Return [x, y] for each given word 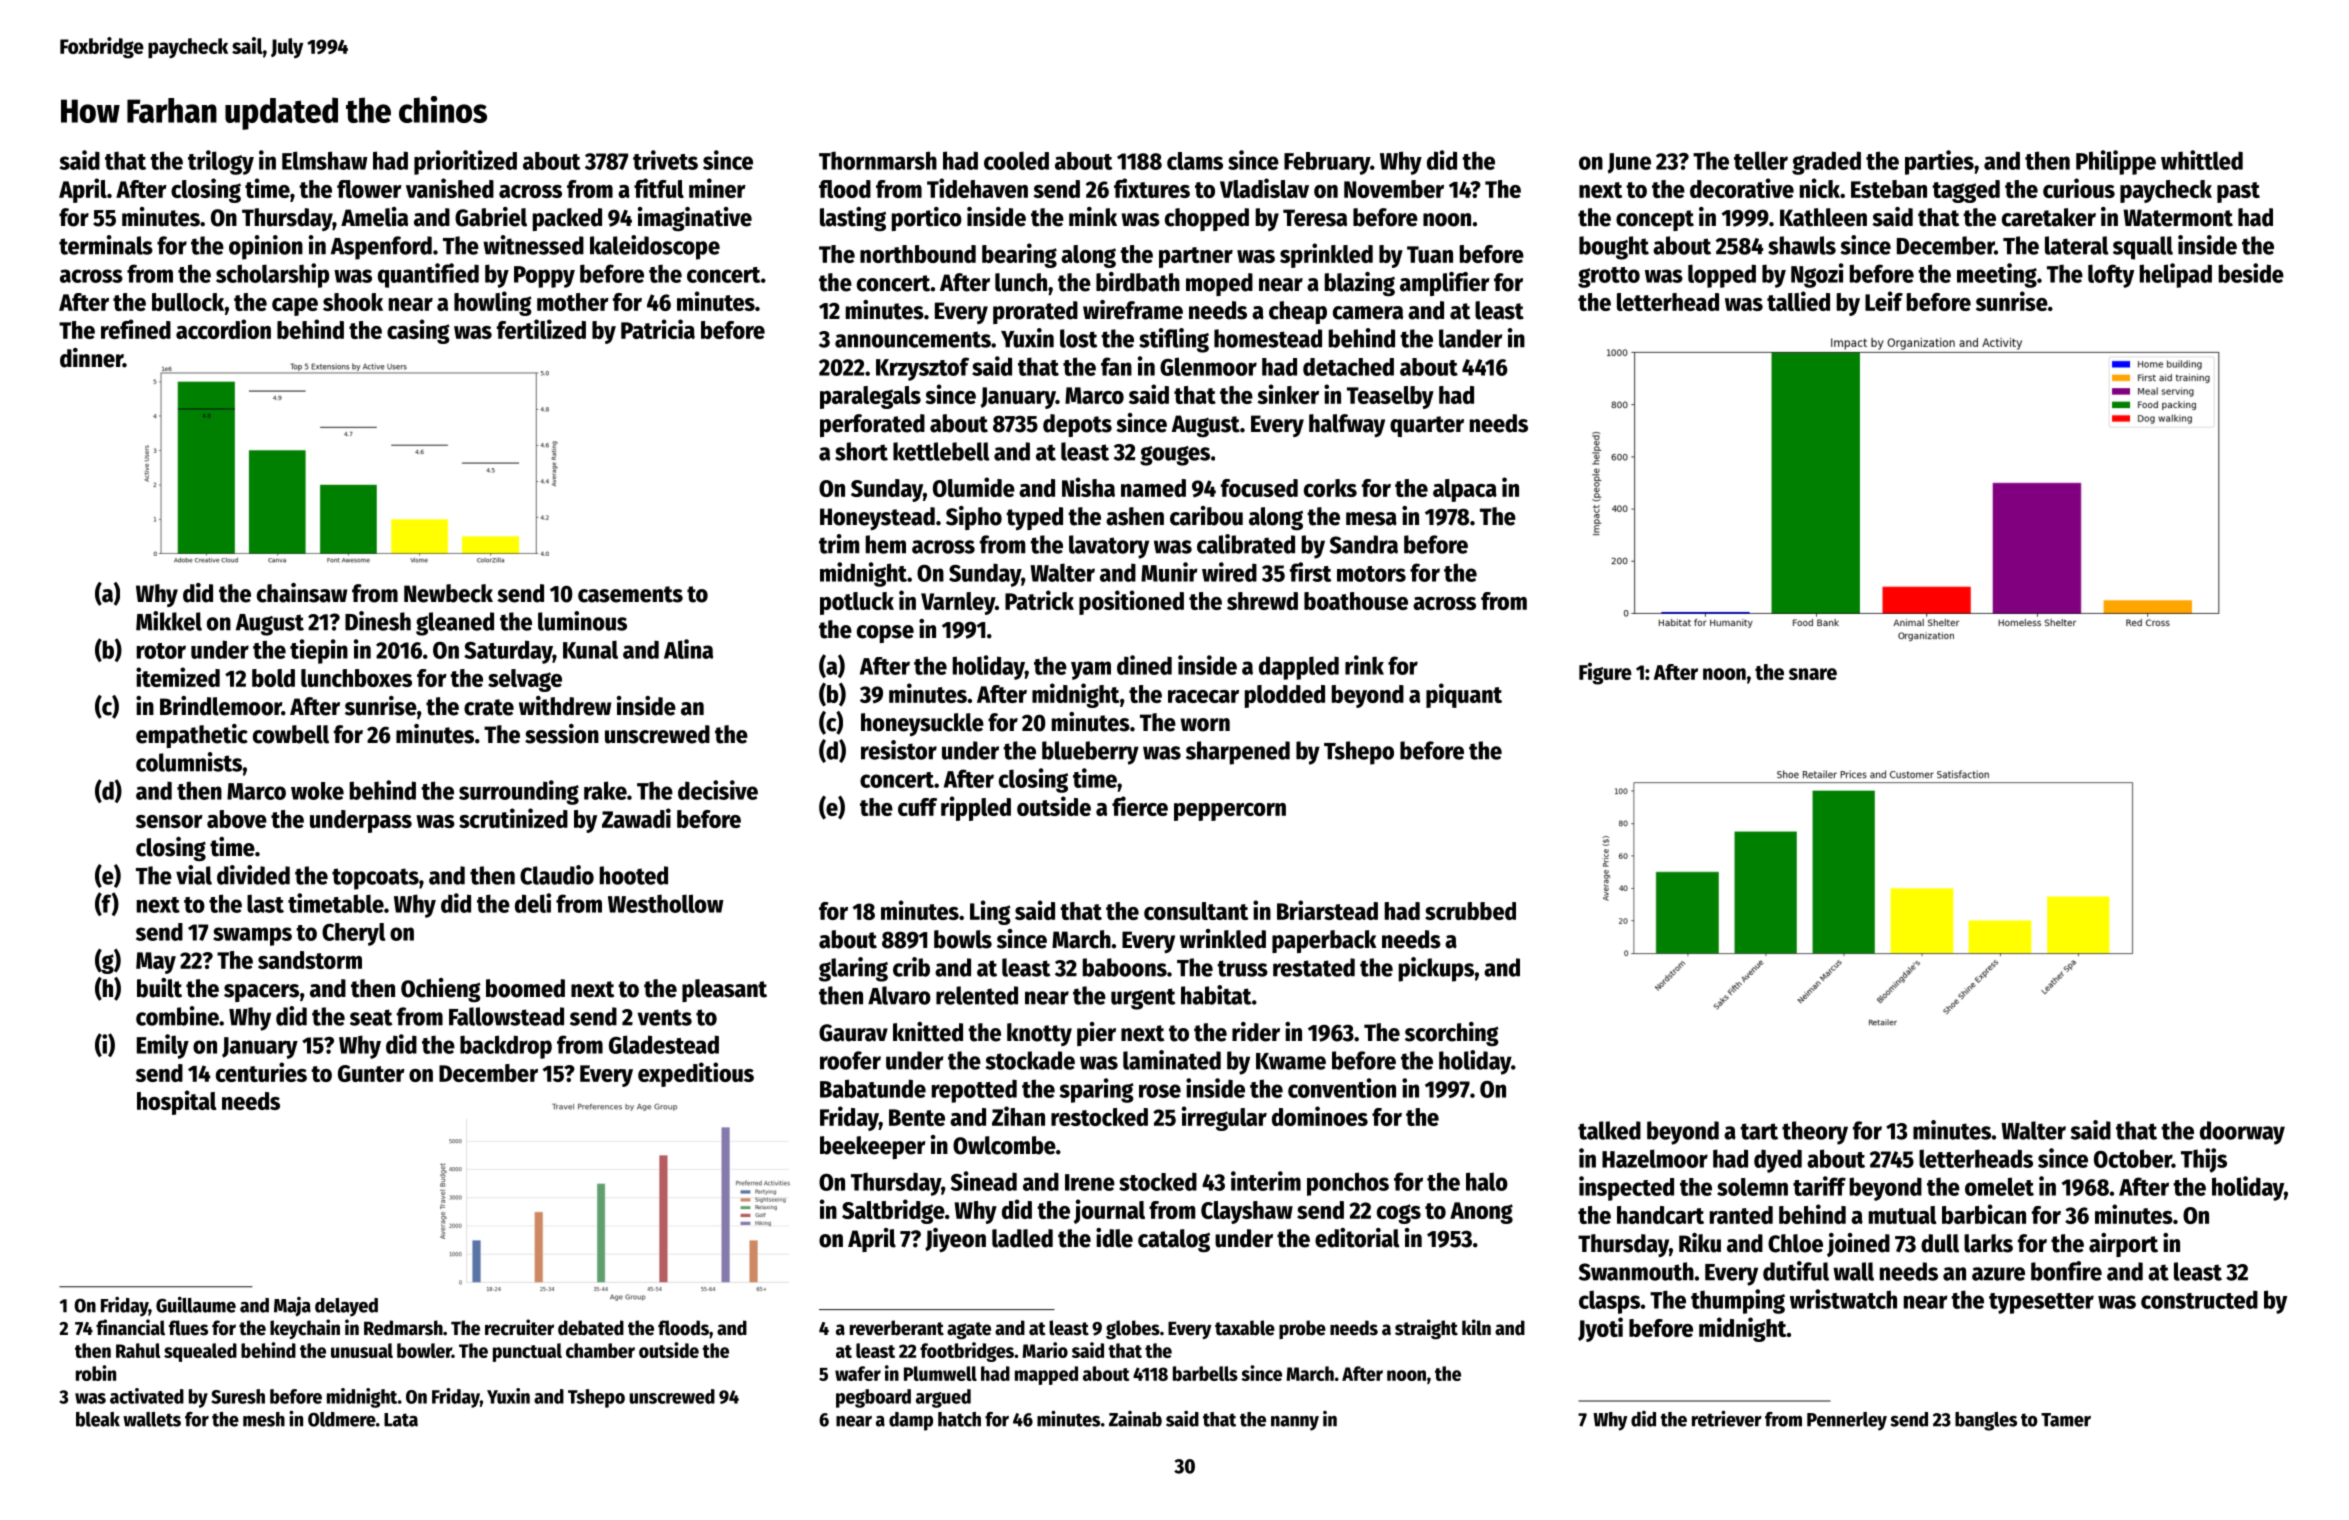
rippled [976, 808]
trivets [665, 160]
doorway [2242, 1133]
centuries [261, 1072]
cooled [1016, 160]
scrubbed [1470, 911]
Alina [688, 649]
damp [911, 1421]
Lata [401, 1420]
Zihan [1018, 1116]
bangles [1986, 1421]
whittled [2202, 160]
